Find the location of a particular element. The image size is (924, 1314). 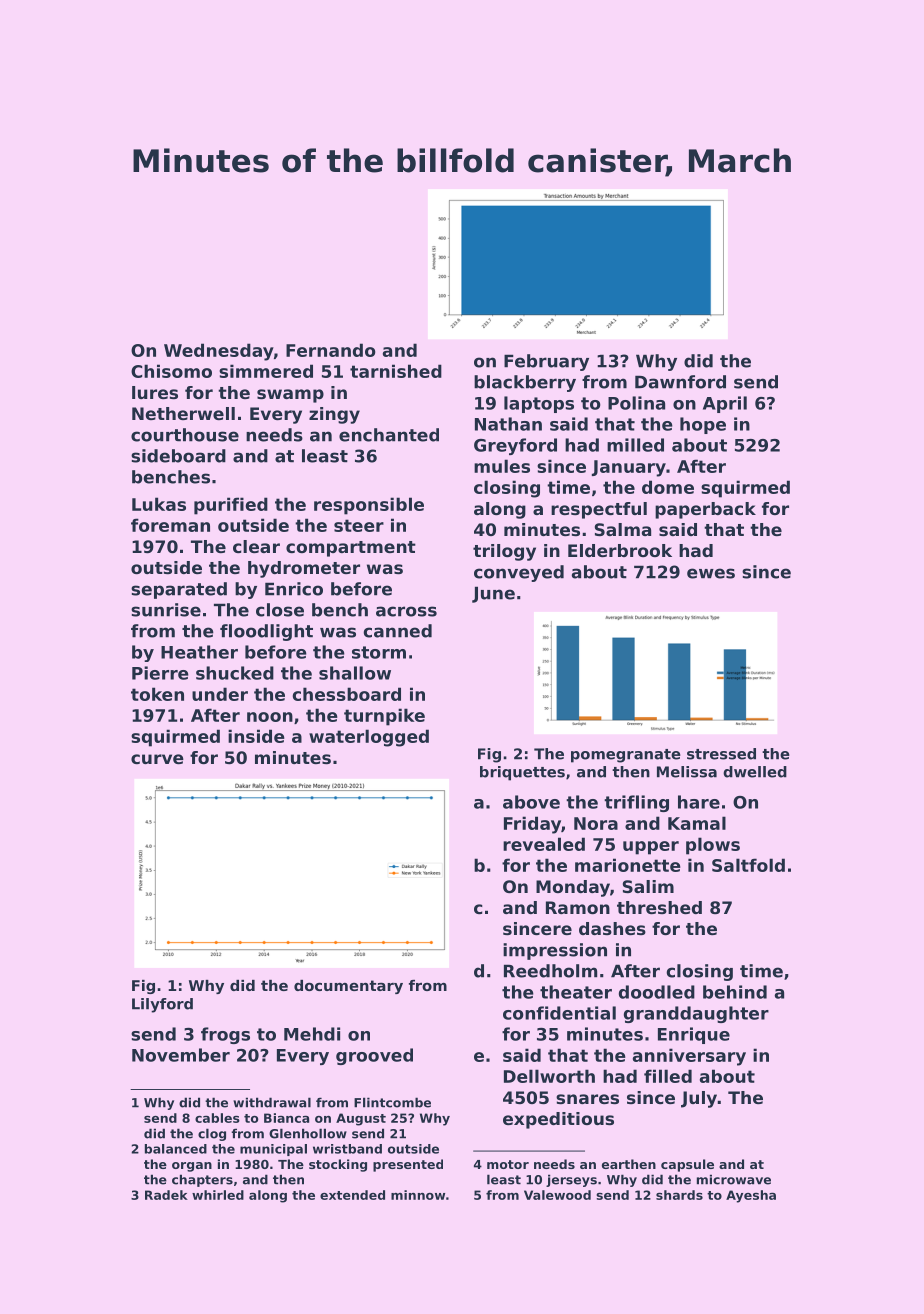

cables is located at coordinates (217, 1118).
